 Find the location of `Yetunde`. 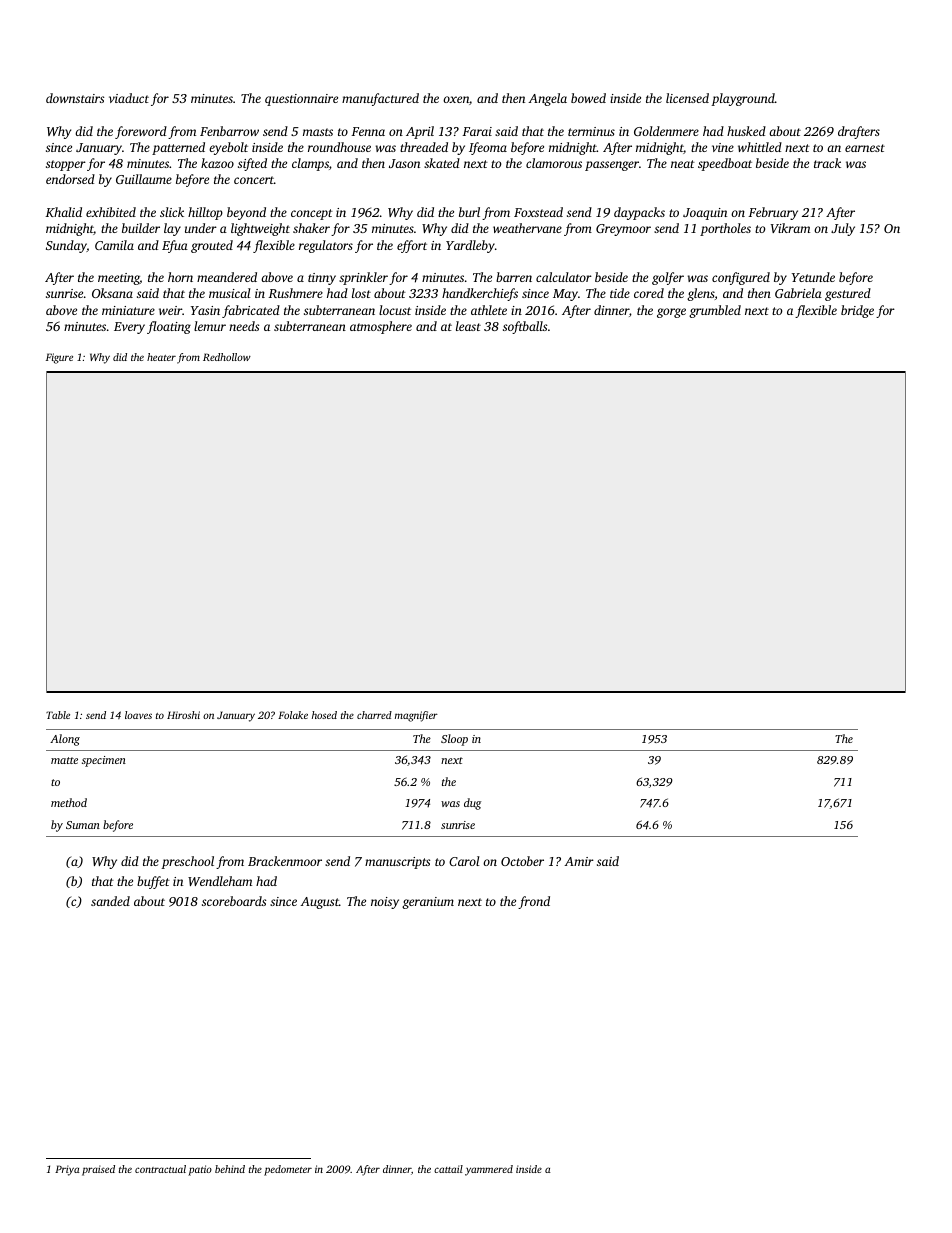

Yetunde is located at coordinates (813, 277).
